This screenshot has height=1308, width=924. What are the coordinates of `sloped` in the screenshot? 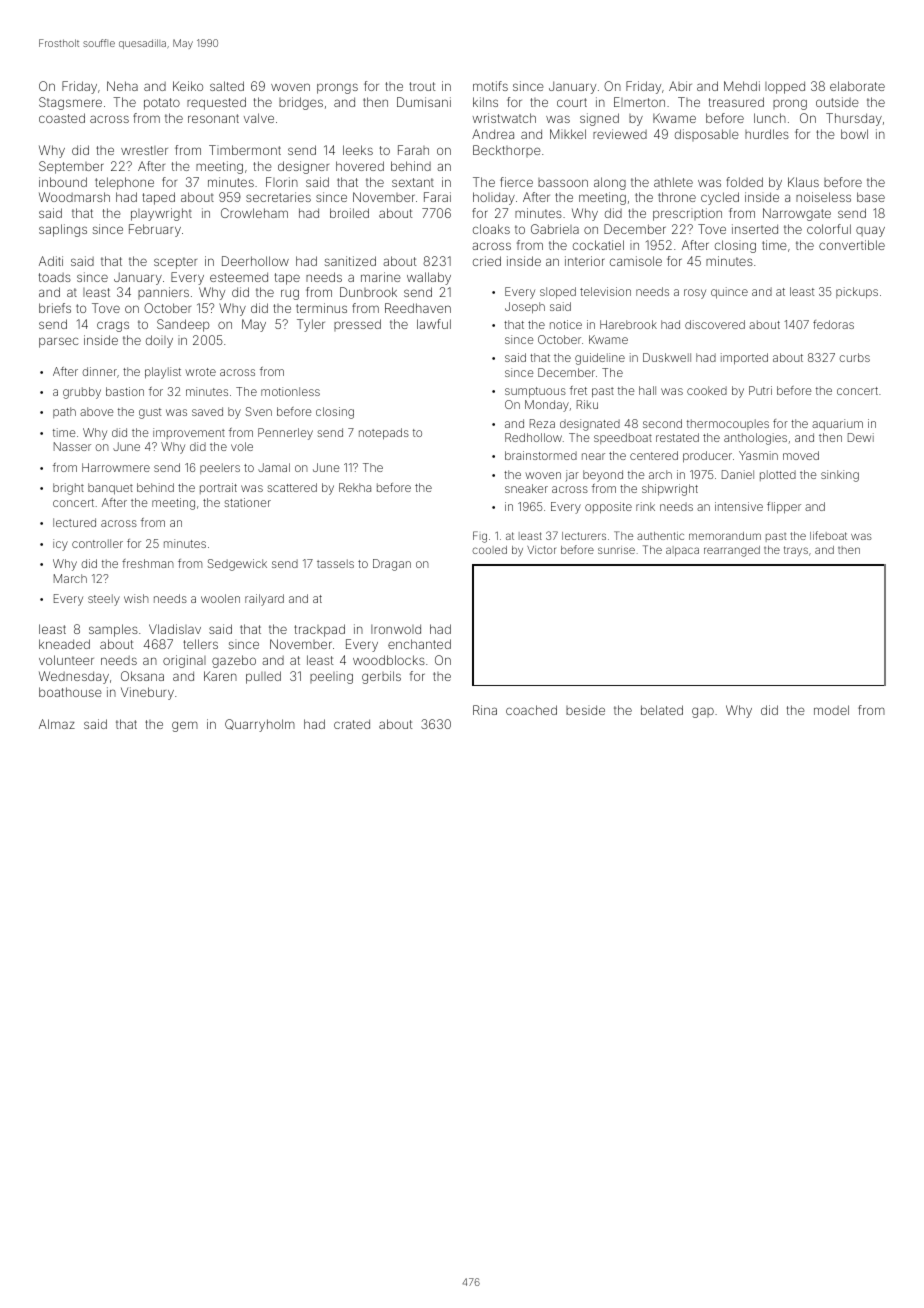 It's located at (558, 293).
